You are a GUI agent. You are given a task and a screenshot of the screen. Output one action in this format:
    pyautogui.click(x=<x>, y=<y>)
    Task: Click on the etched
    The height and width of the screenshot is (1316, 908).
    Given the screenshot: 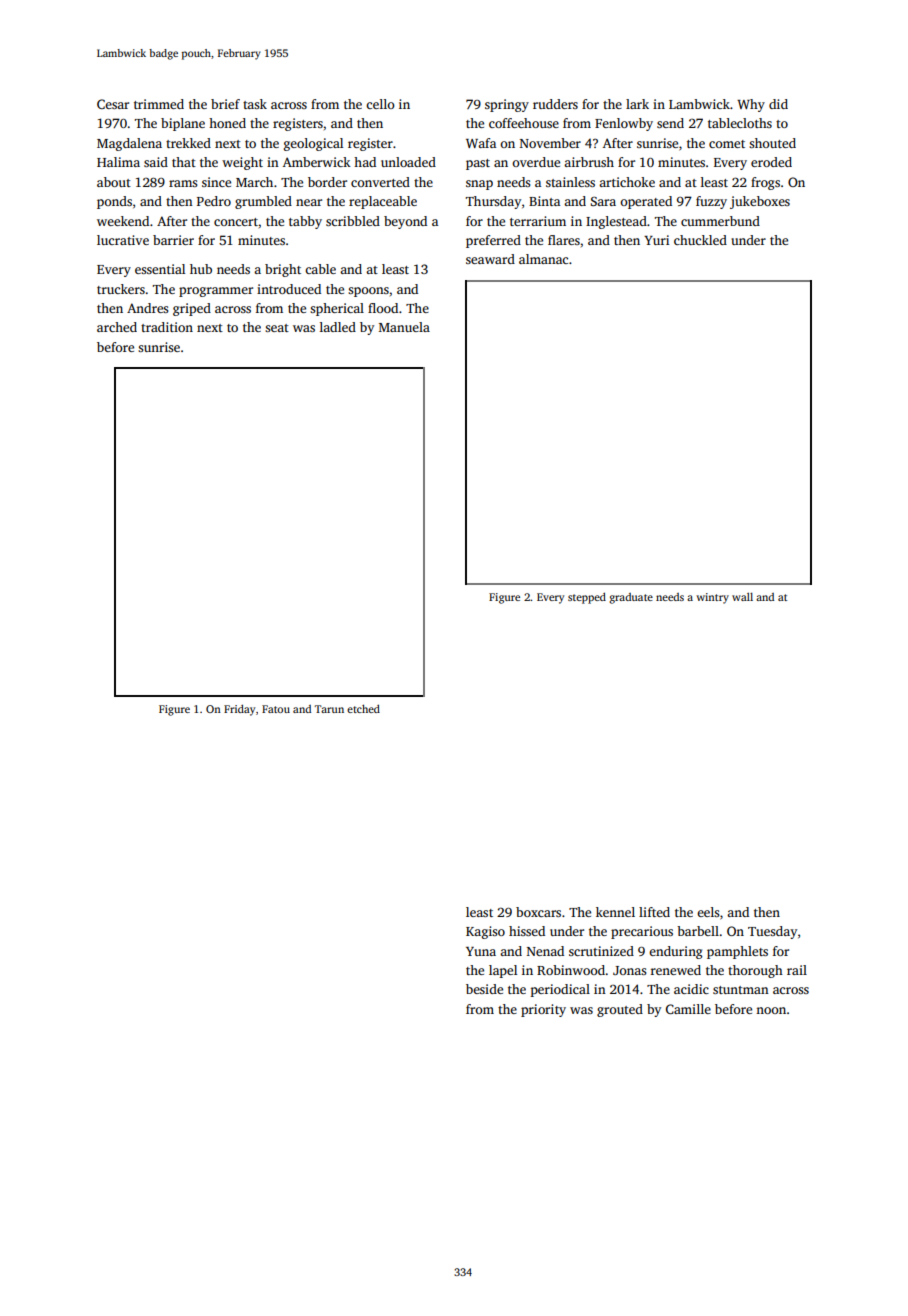 What is the action you would take?
    pyautogui.click(x=363, y=709)
